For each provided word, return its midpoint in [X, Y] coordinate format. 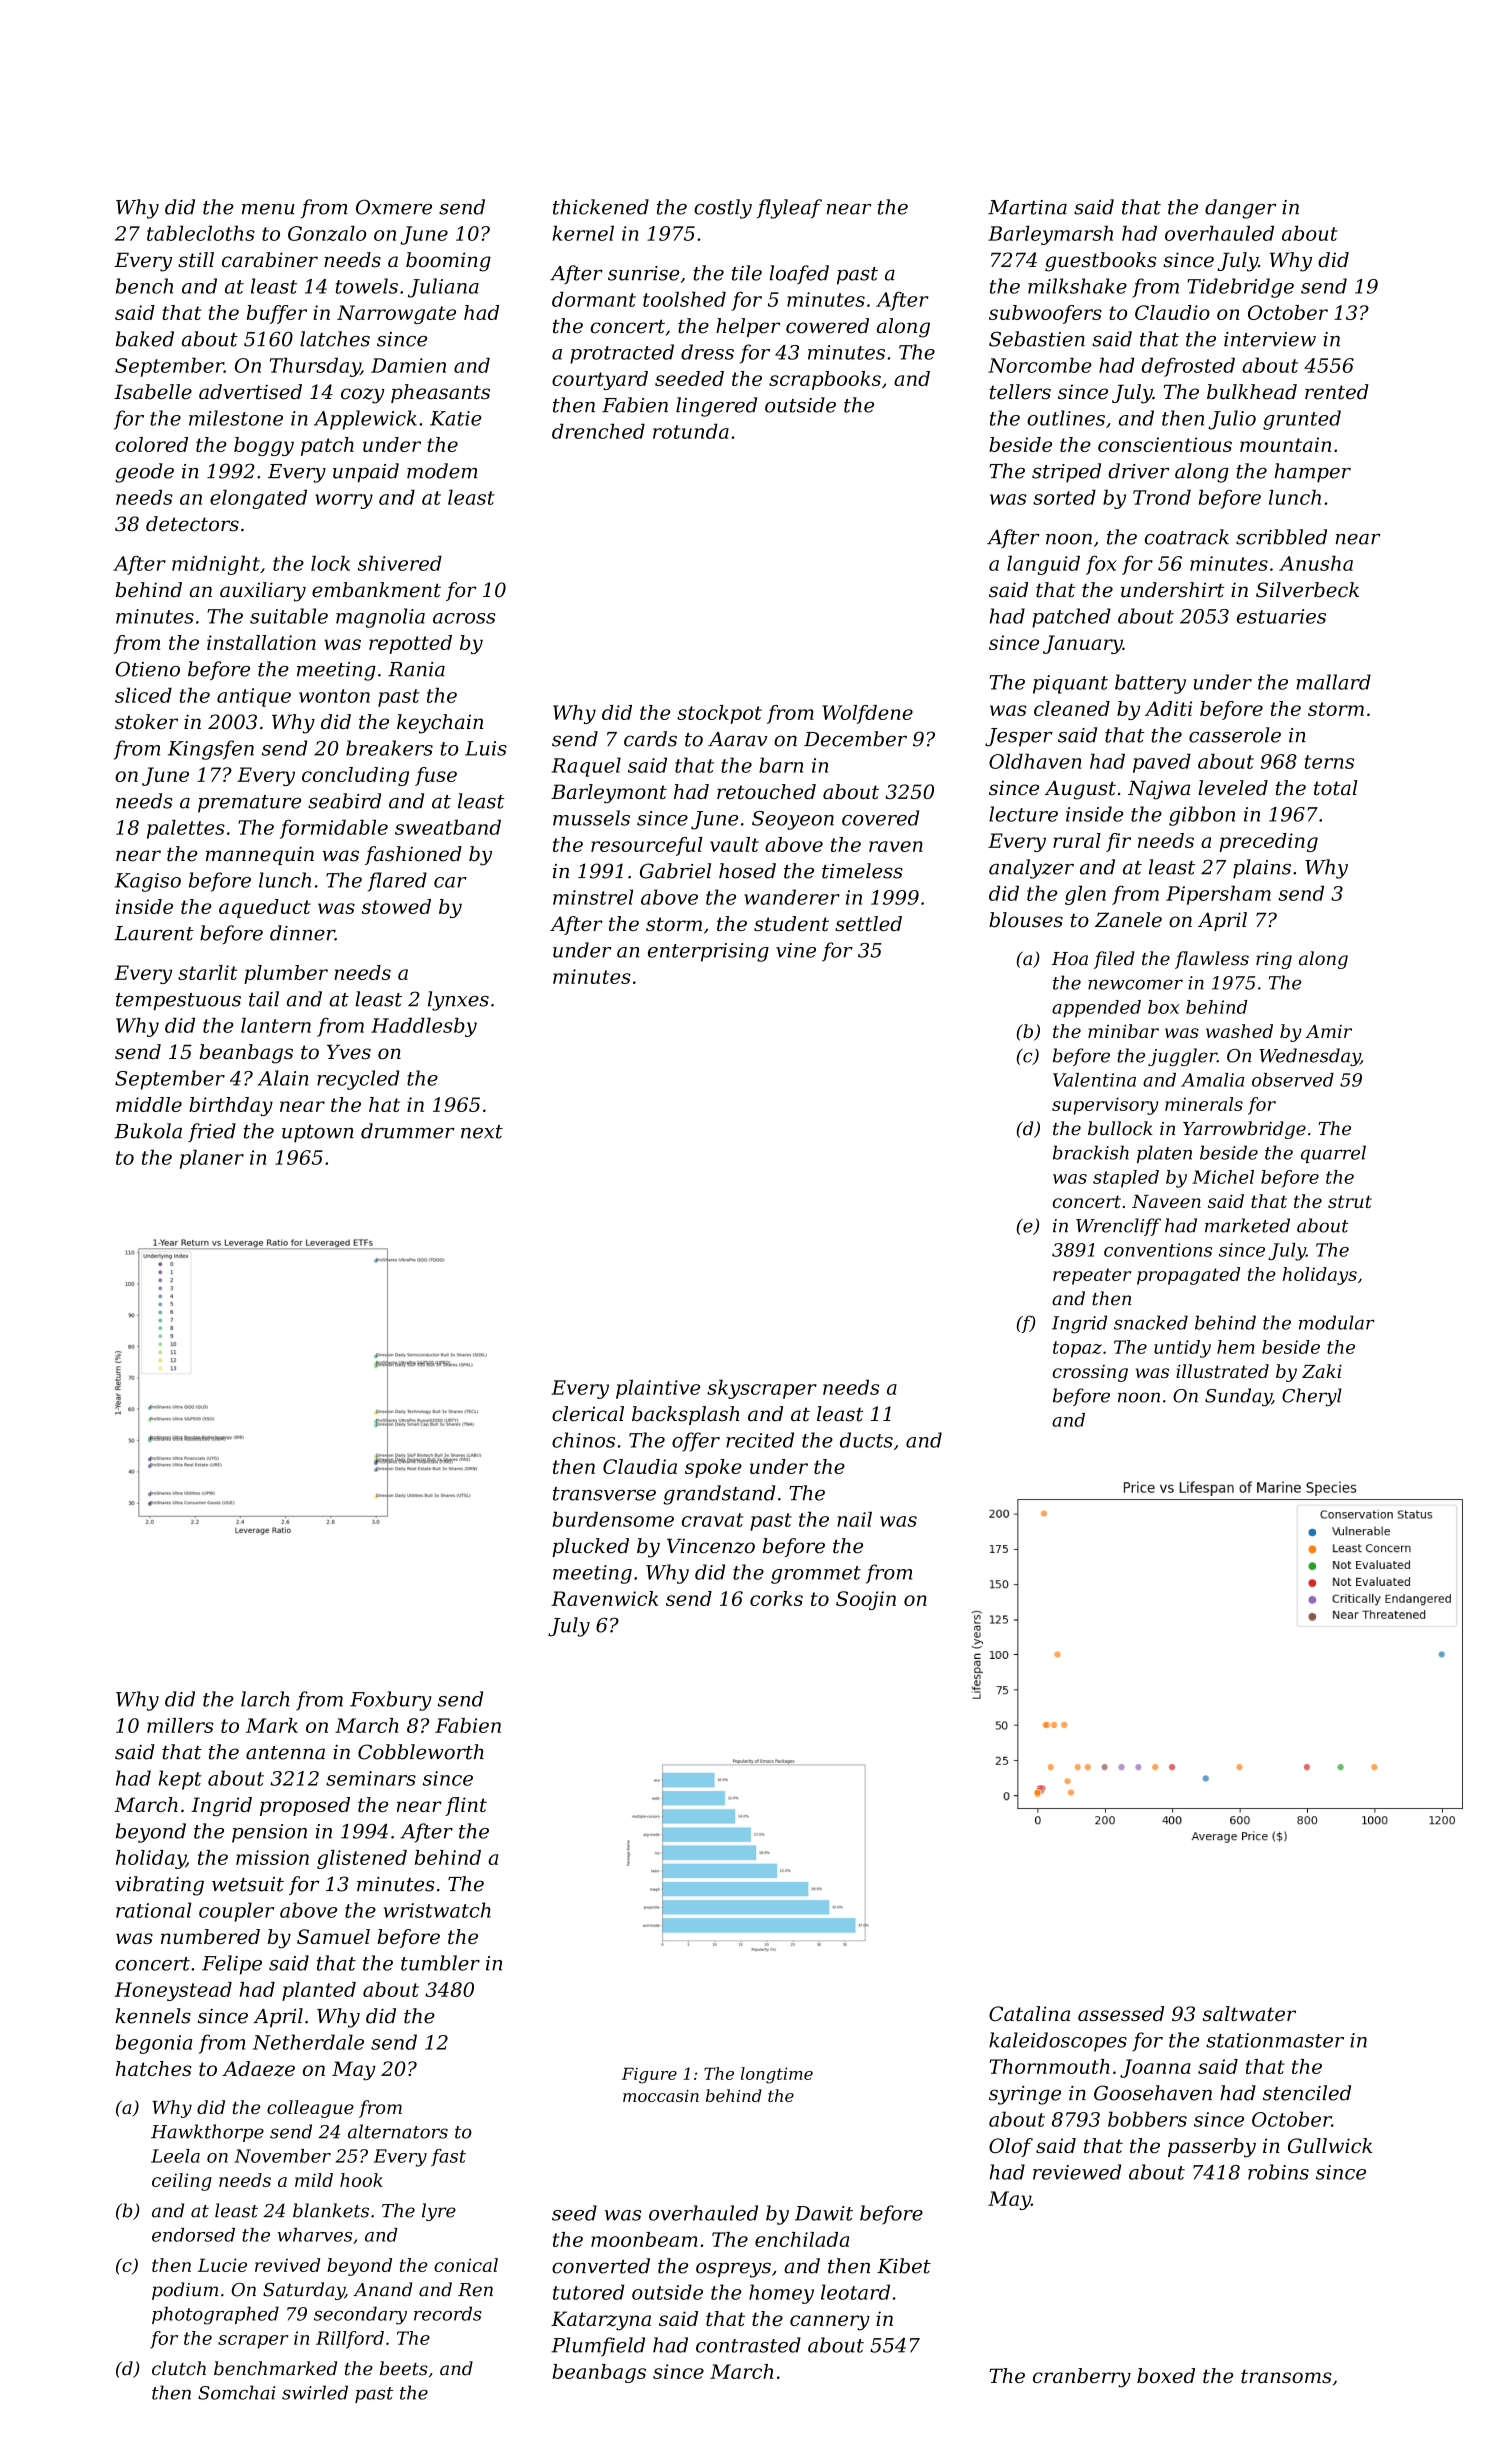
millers [180, 1725]
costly [723, 209]
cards [650, 739]
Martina [1027, 207]
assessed [1121, 2013]
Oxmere [394, 207]
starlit [207, 972]
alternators [398, 2131]
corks [776, 1598]
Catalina [1029, 2013]
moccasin [661, 2096]
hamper [1313, 473]
